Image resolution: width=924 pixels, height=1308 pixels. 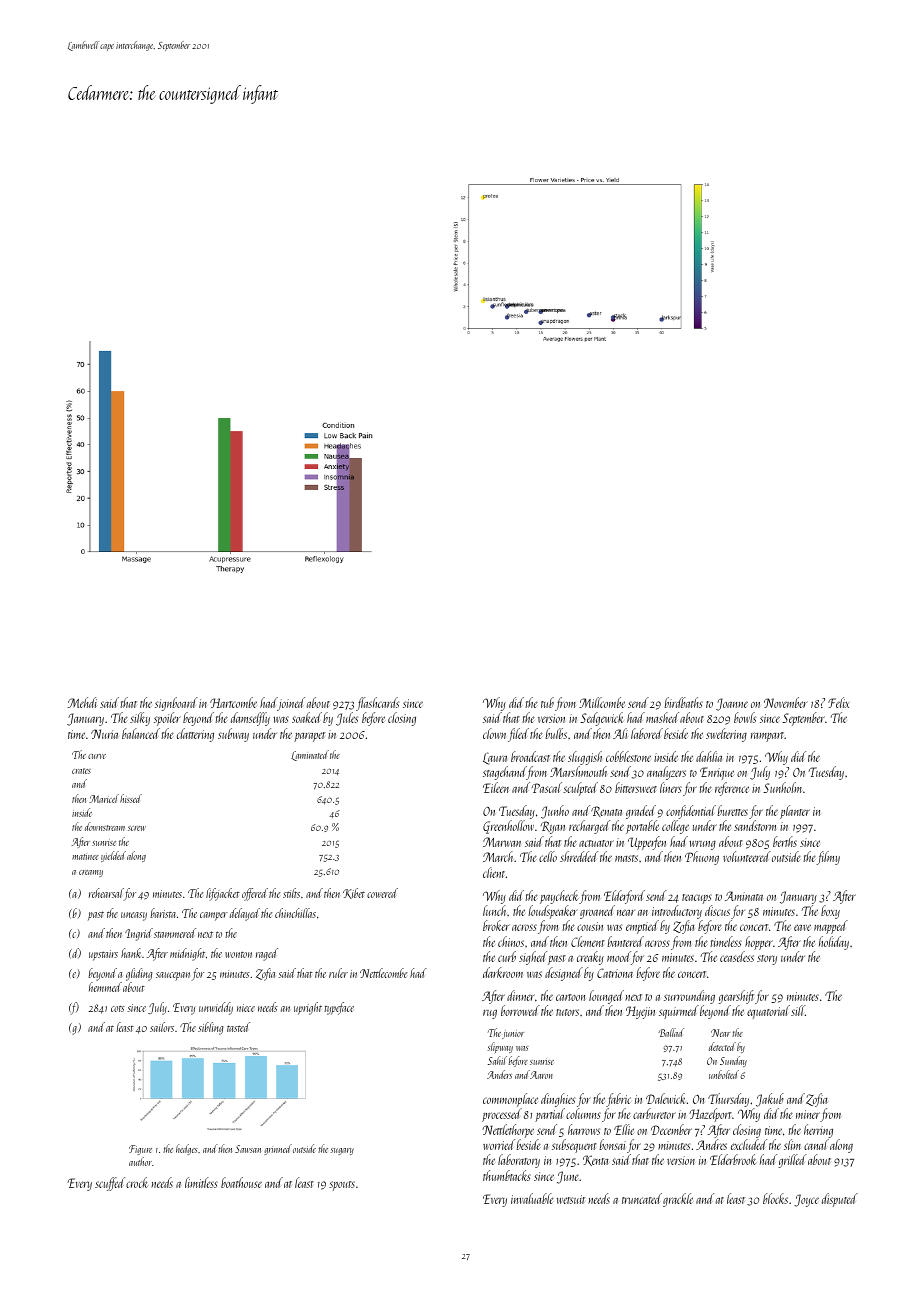 I want to click on birdbaths, so click(x=683, y=702).
